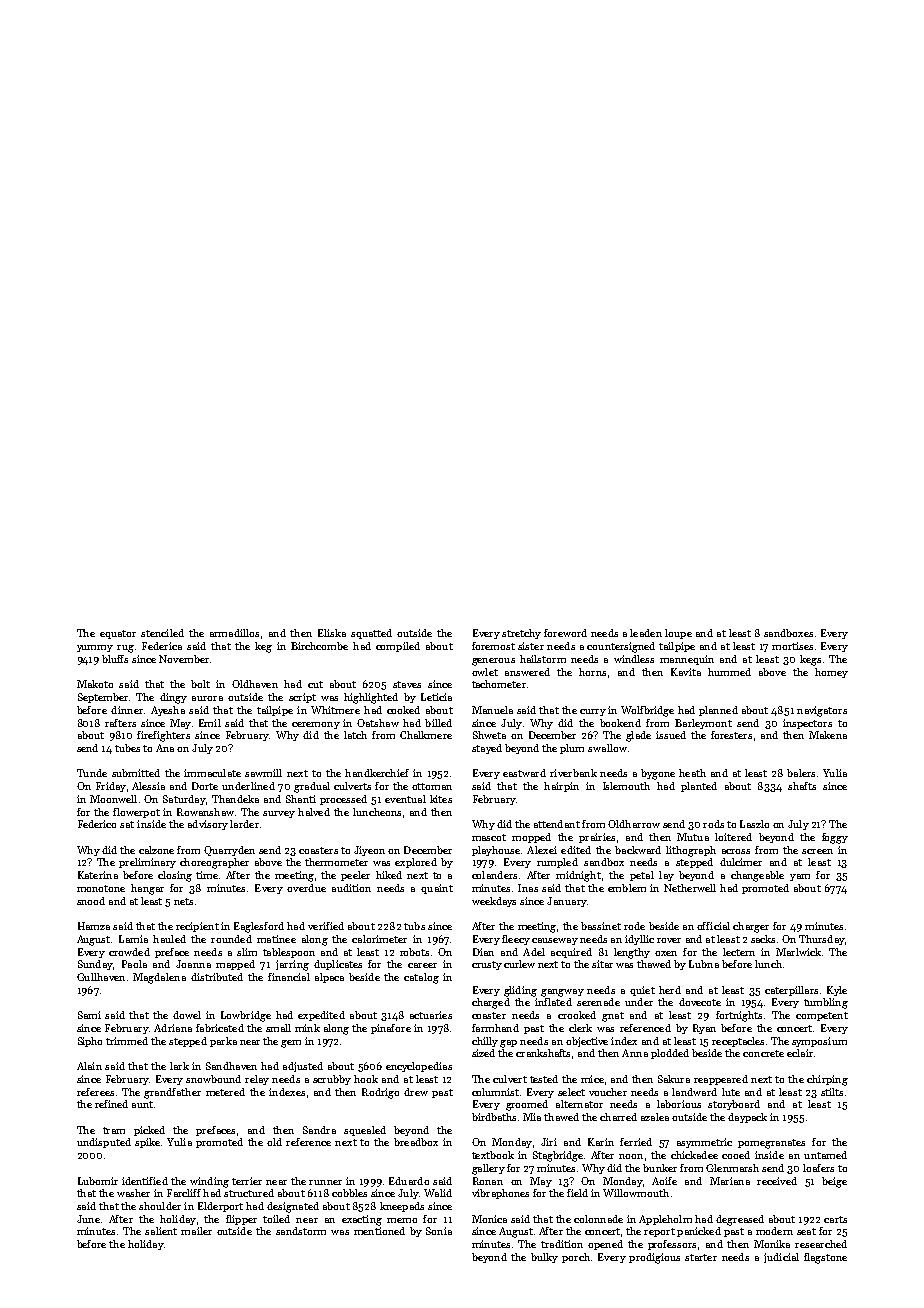  What do you see at coordinates (721, 1080) in the document?
I see `reappeared` at bounding box center [721, 1080].
